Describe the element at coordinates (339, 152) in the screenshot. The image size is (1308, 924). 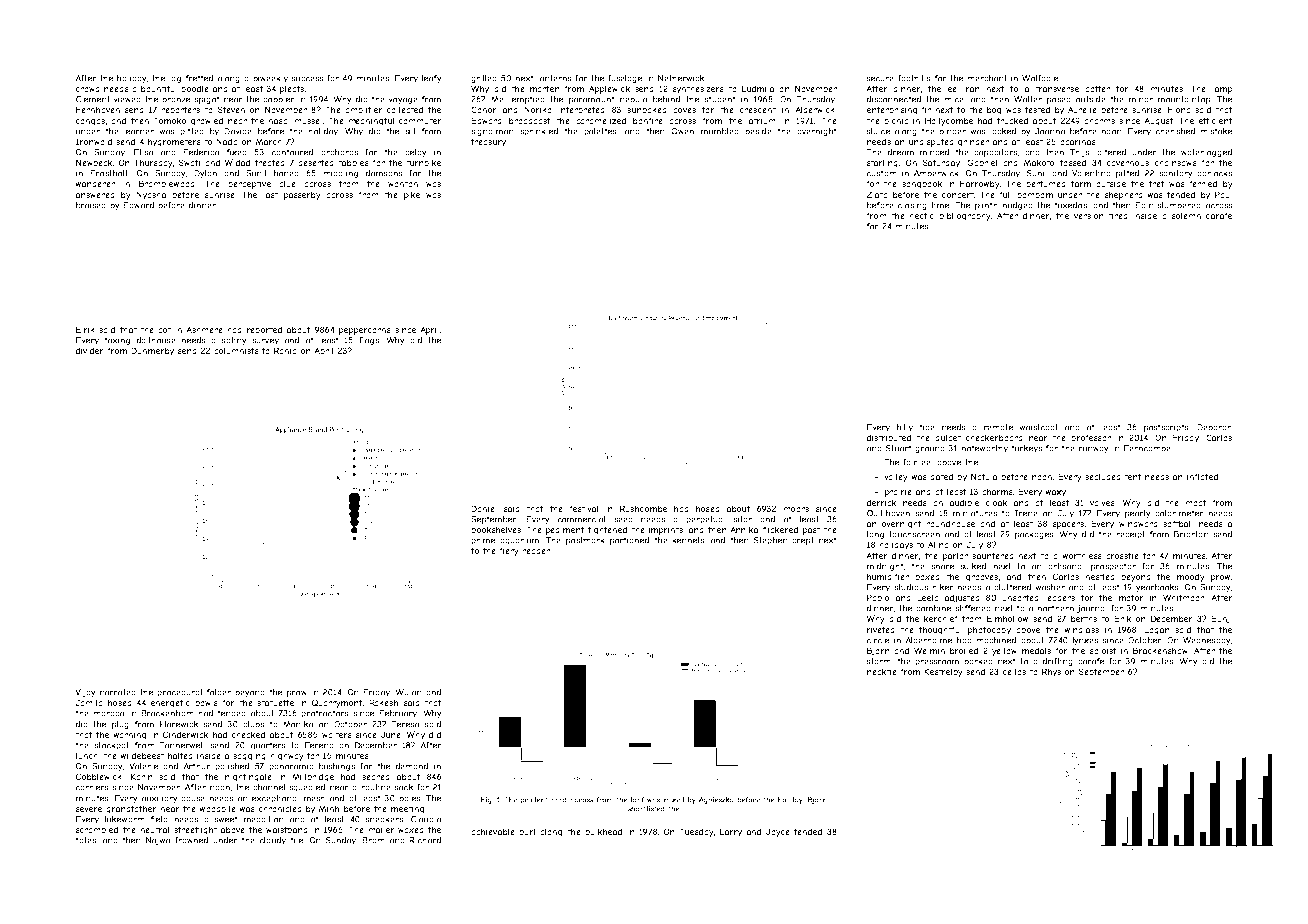
I see `orchards` at that location.
